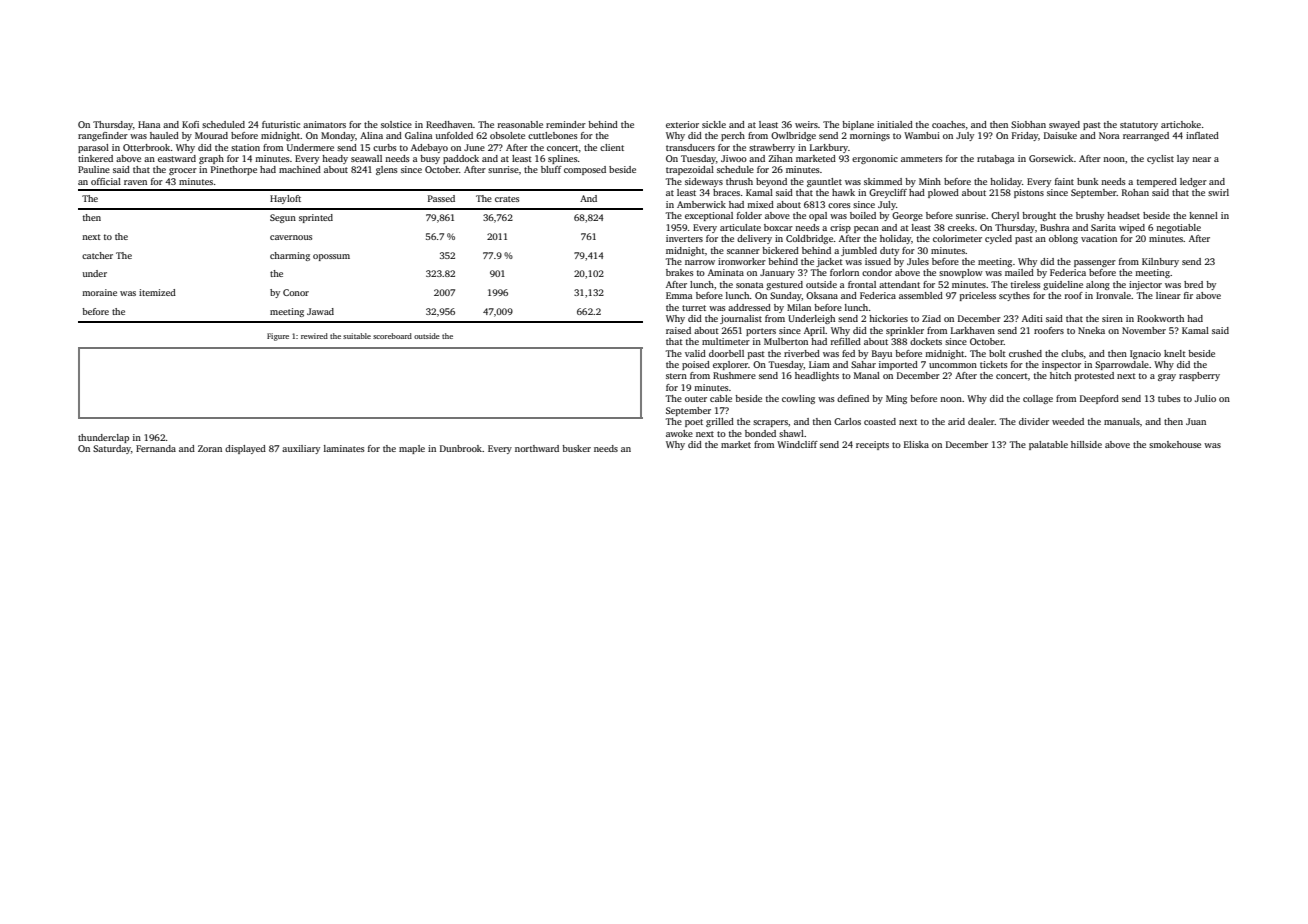 The height and width of the document is (924, 1308). What do you see at coordinates (156, 448) in the document?
I see `Fernanda` at bounding box center [156, 448].
